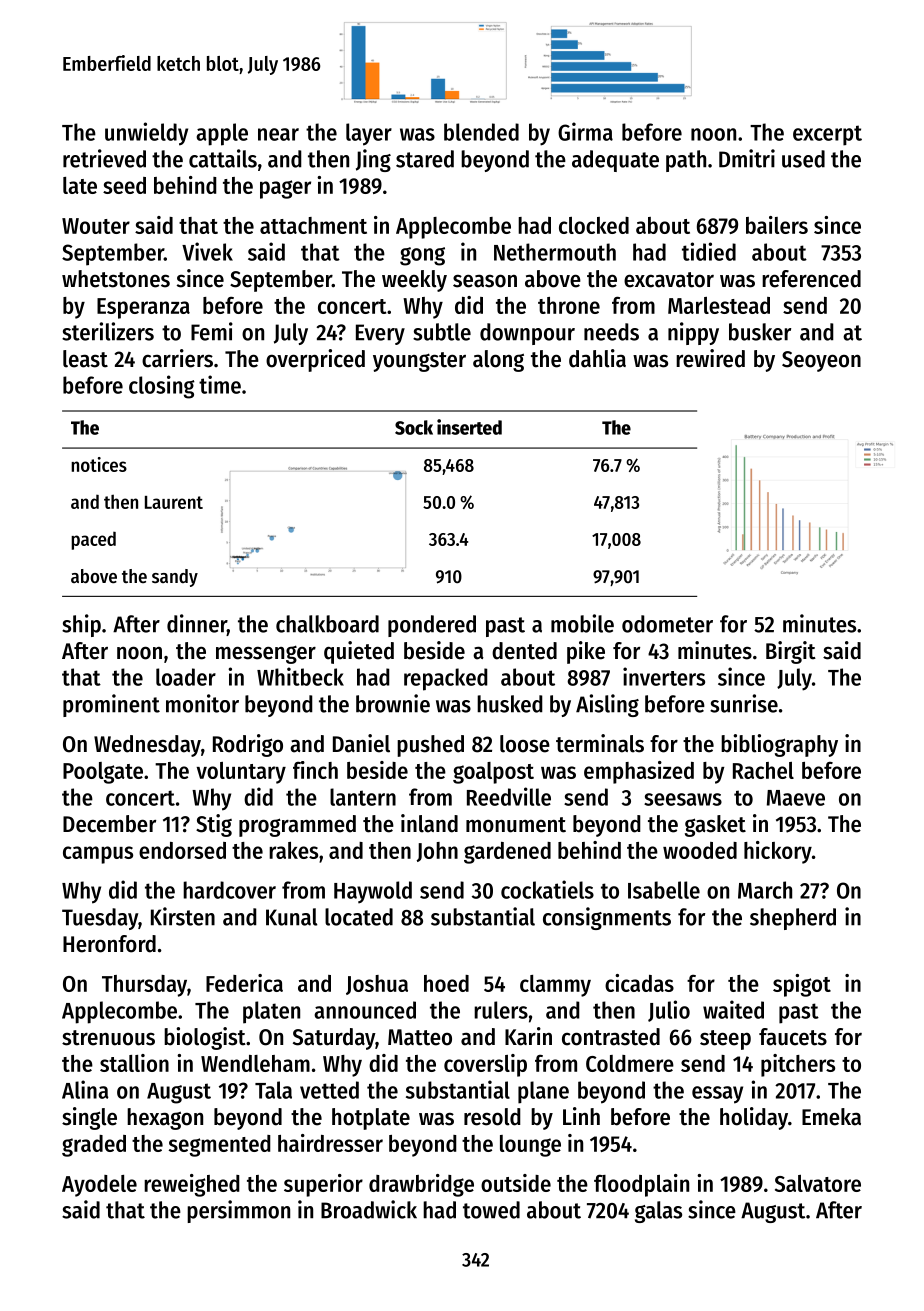  Describe the element at coordinates (175, 578) in the document. I see `sandy` at that location.
